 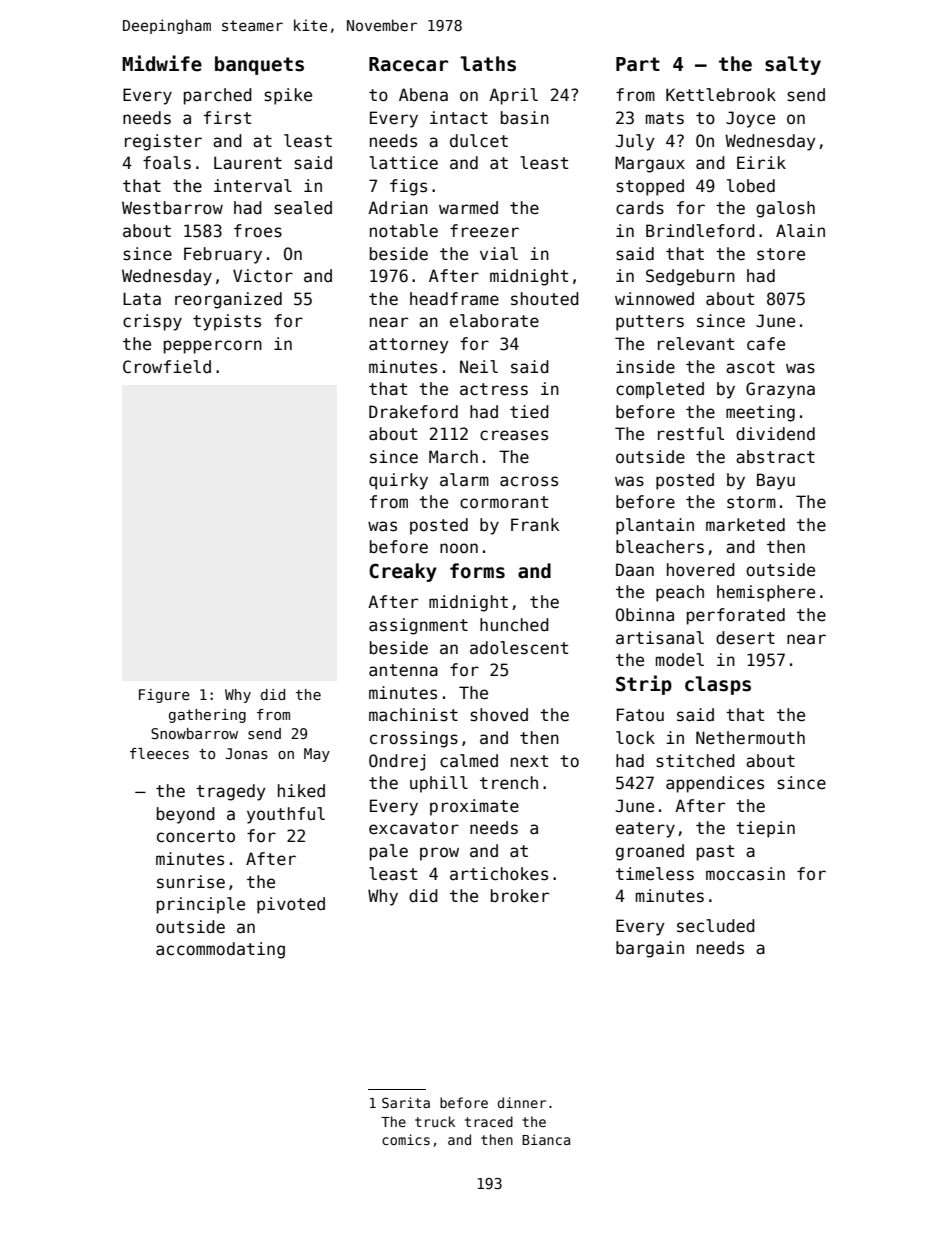 What do you see at coordinates (167, 367) in the screenshot?
I see `Crowfield` at bounding box center [167, 367].
